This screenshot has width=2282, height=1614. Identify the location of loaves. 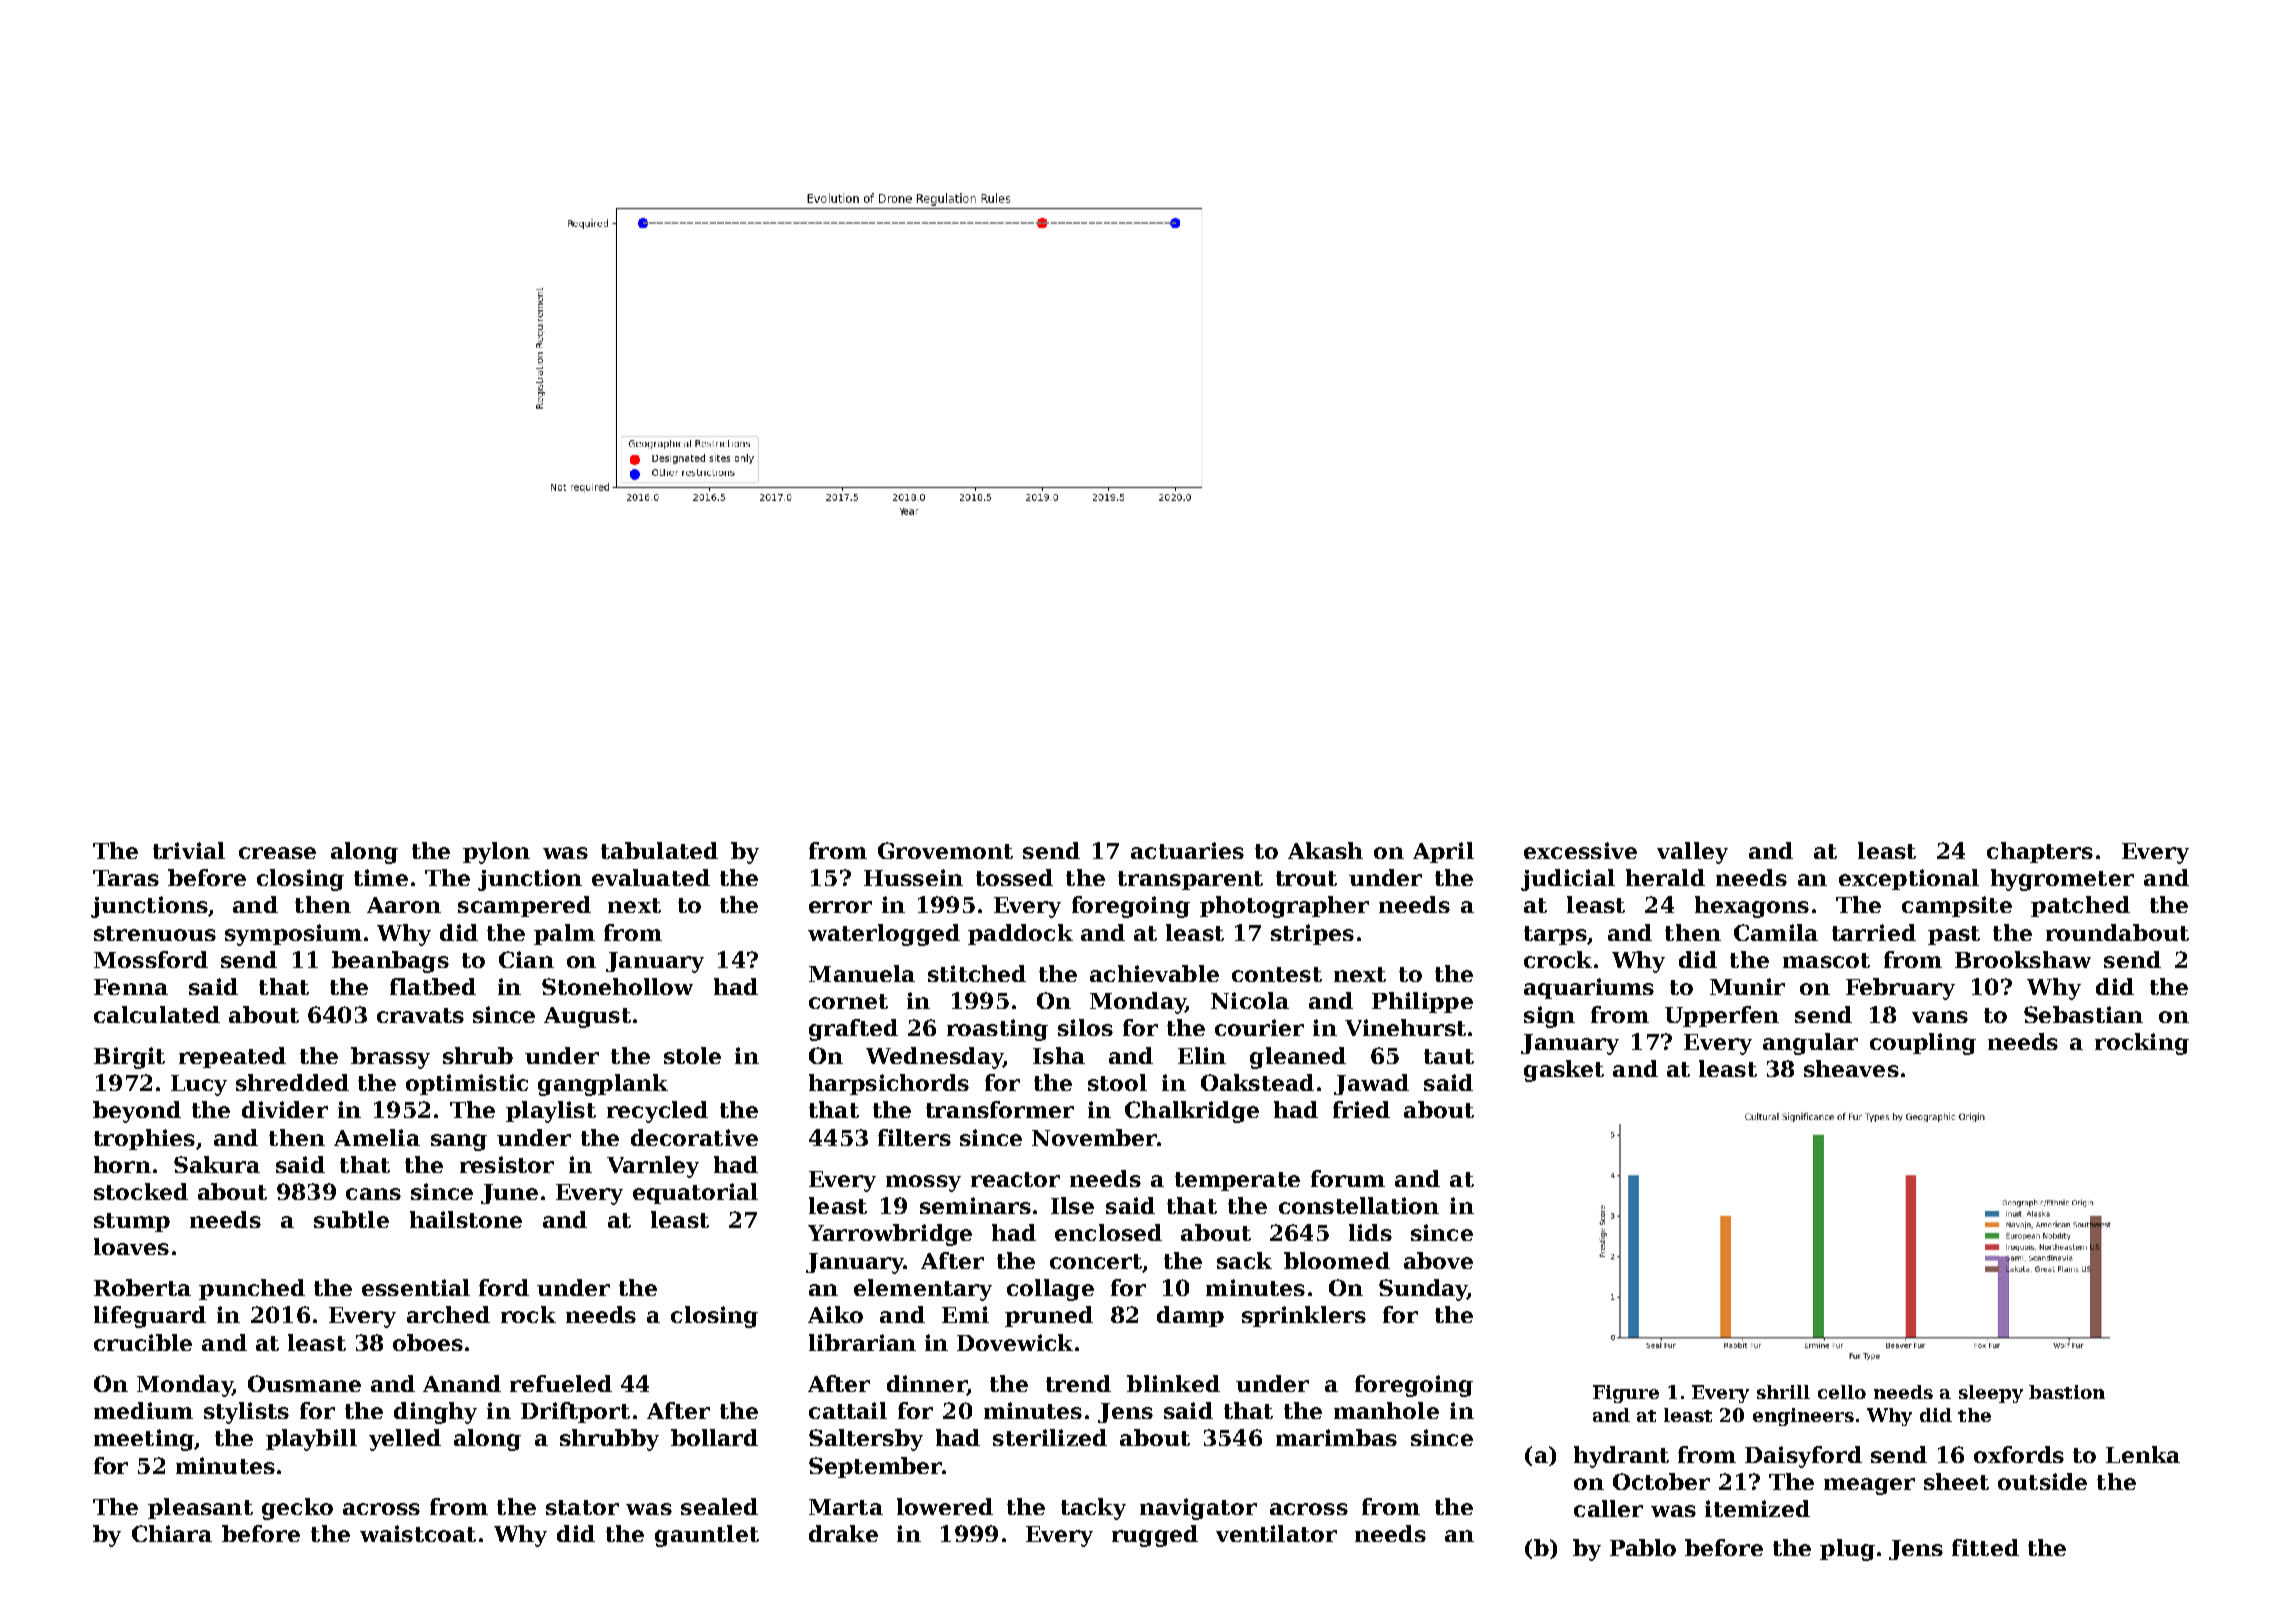
(131, 1246).
